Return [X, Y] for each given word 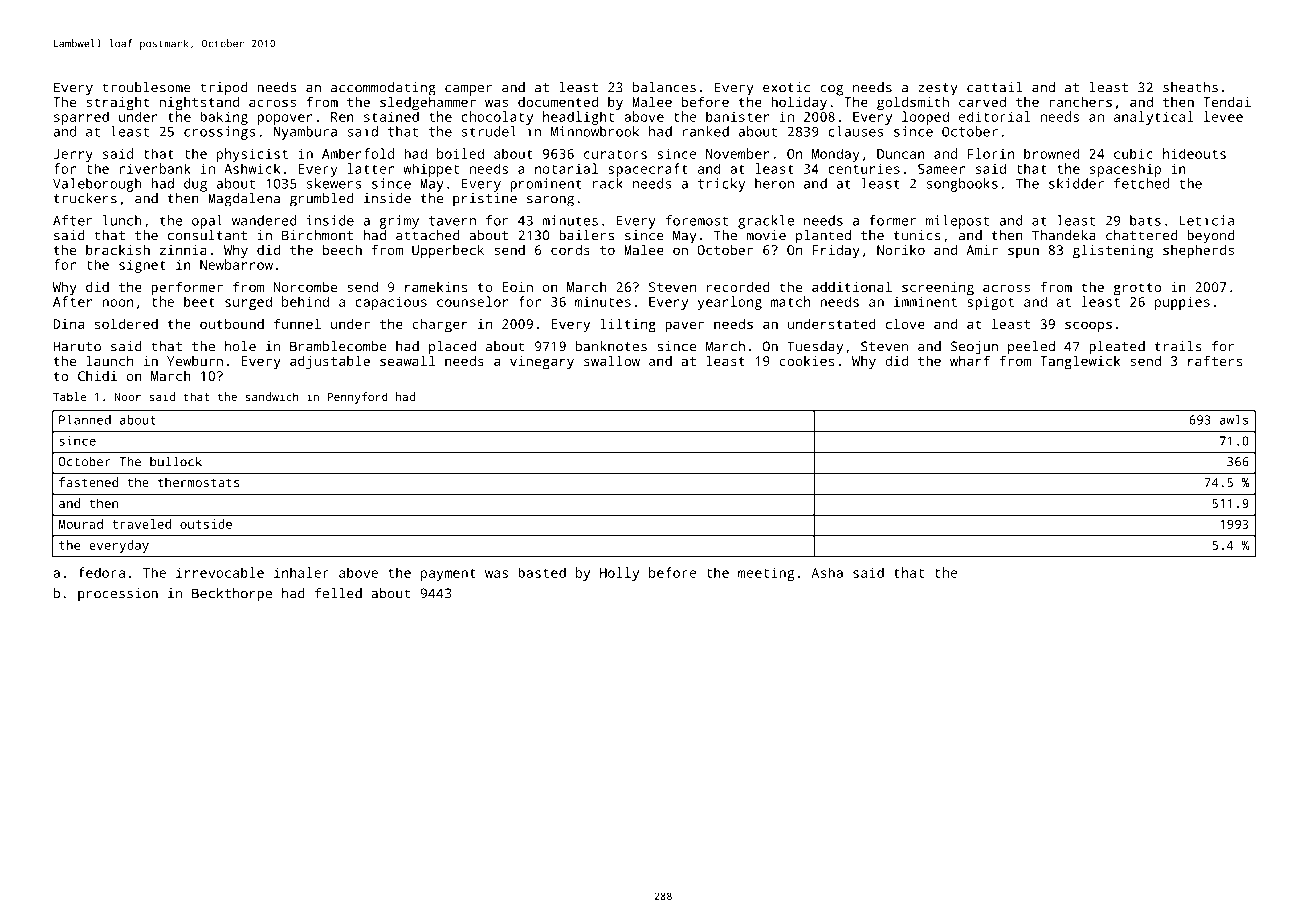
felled [338, 593]
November [737, 153]
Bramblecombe [338, 346]
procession [118, 595]
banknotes [611, 346]
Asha [827, 572]
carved [982, 101]
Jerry [73, 155]
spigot [990, 303]
